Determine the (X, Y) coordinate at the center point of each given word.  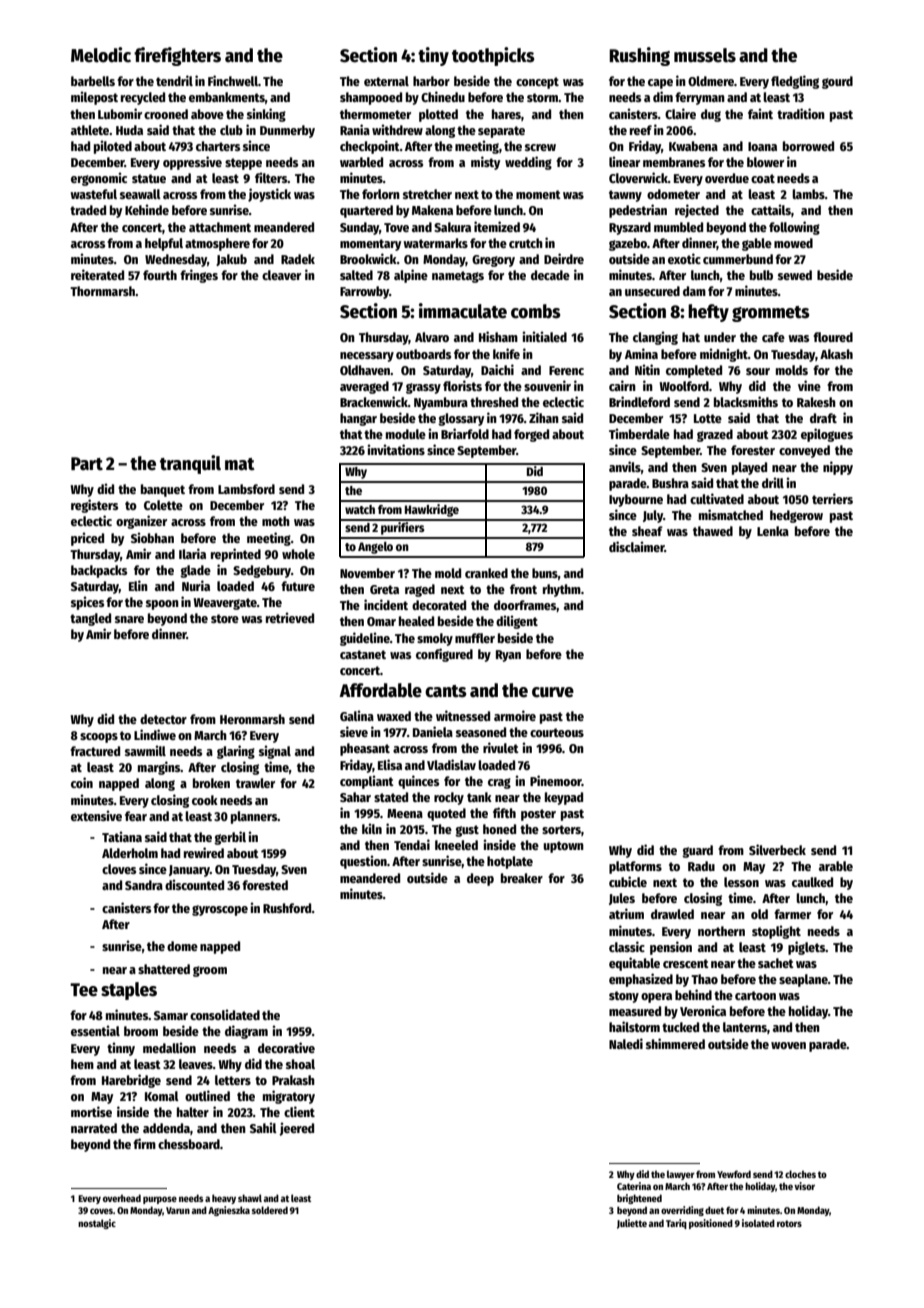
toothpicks (493, 56)
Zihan (544, 417)
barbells (93, 81)
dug (711, 115)
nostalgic (97, 1224)
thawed (713, 531)
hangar (358, 419)
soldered (270, 1210)
